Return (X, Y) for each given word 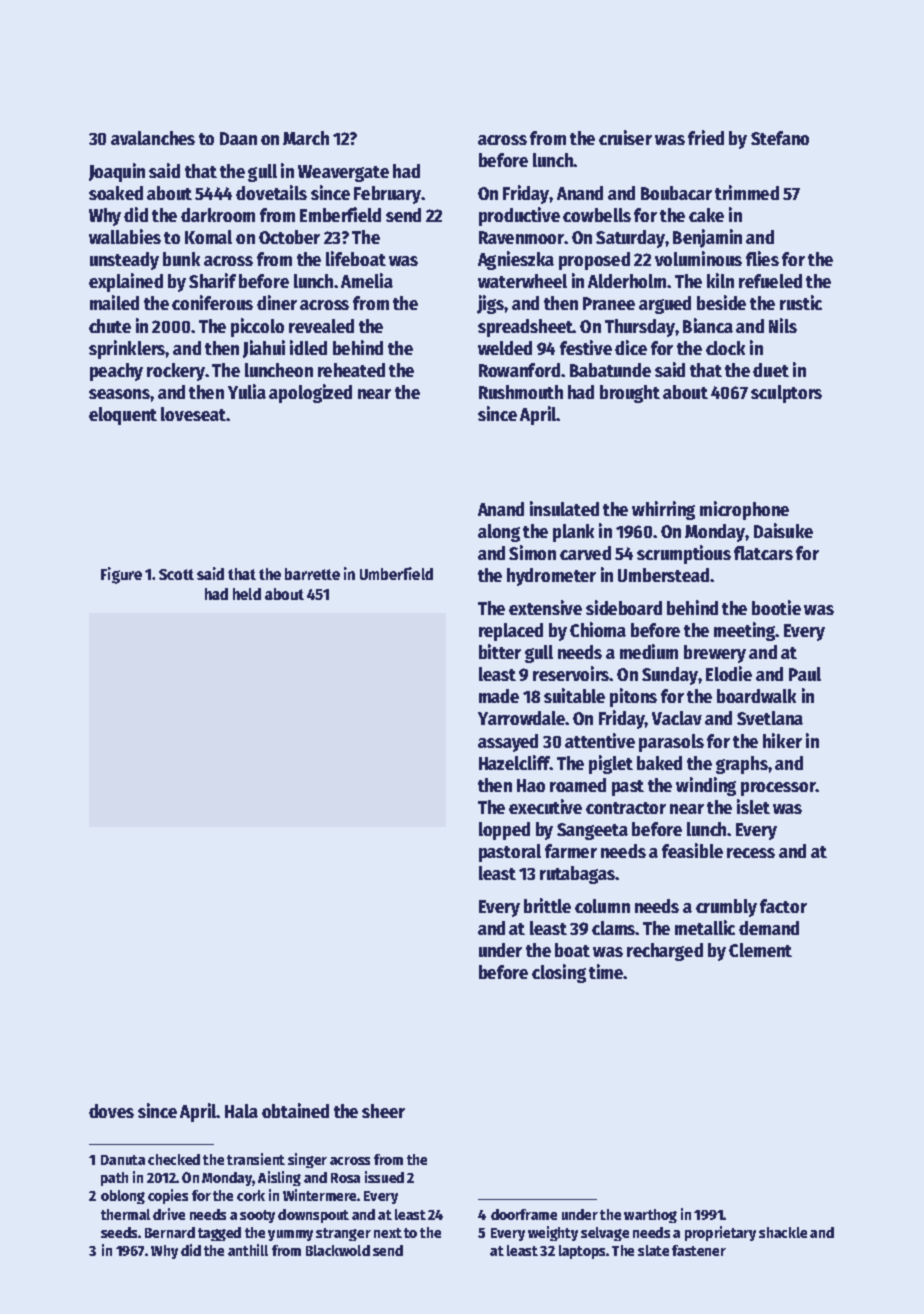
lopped (504, 831)
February (388, 195)
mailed (114, 302)
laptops (582, 1252)
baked (659, 763)
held (247, 594)
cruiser (625, 137)
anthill (248, 1250)
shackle (783, 1232)
